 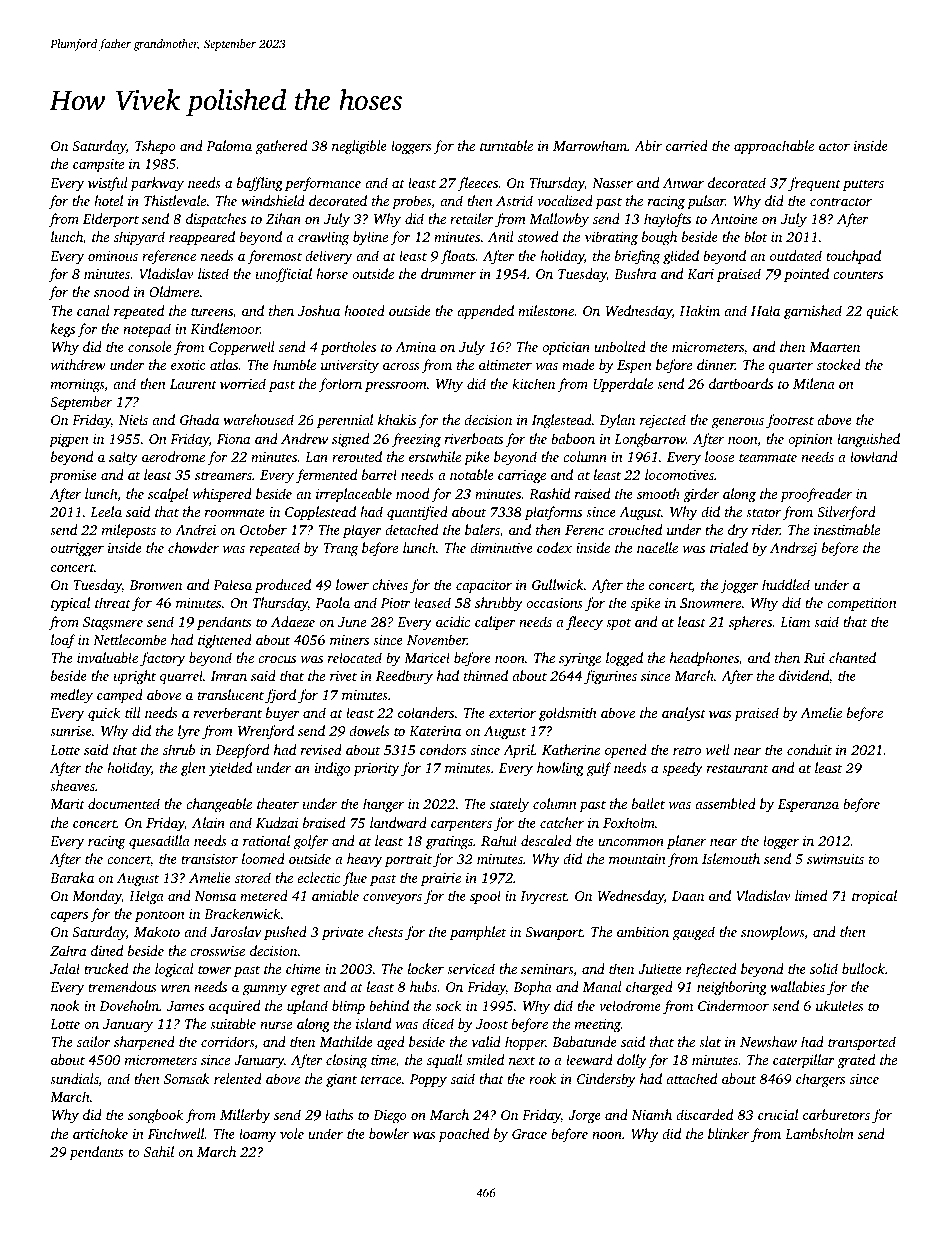 What do you see at coordinates (611, 238) in the document?
I see `vibrating` at bounding box center [611, 238].
